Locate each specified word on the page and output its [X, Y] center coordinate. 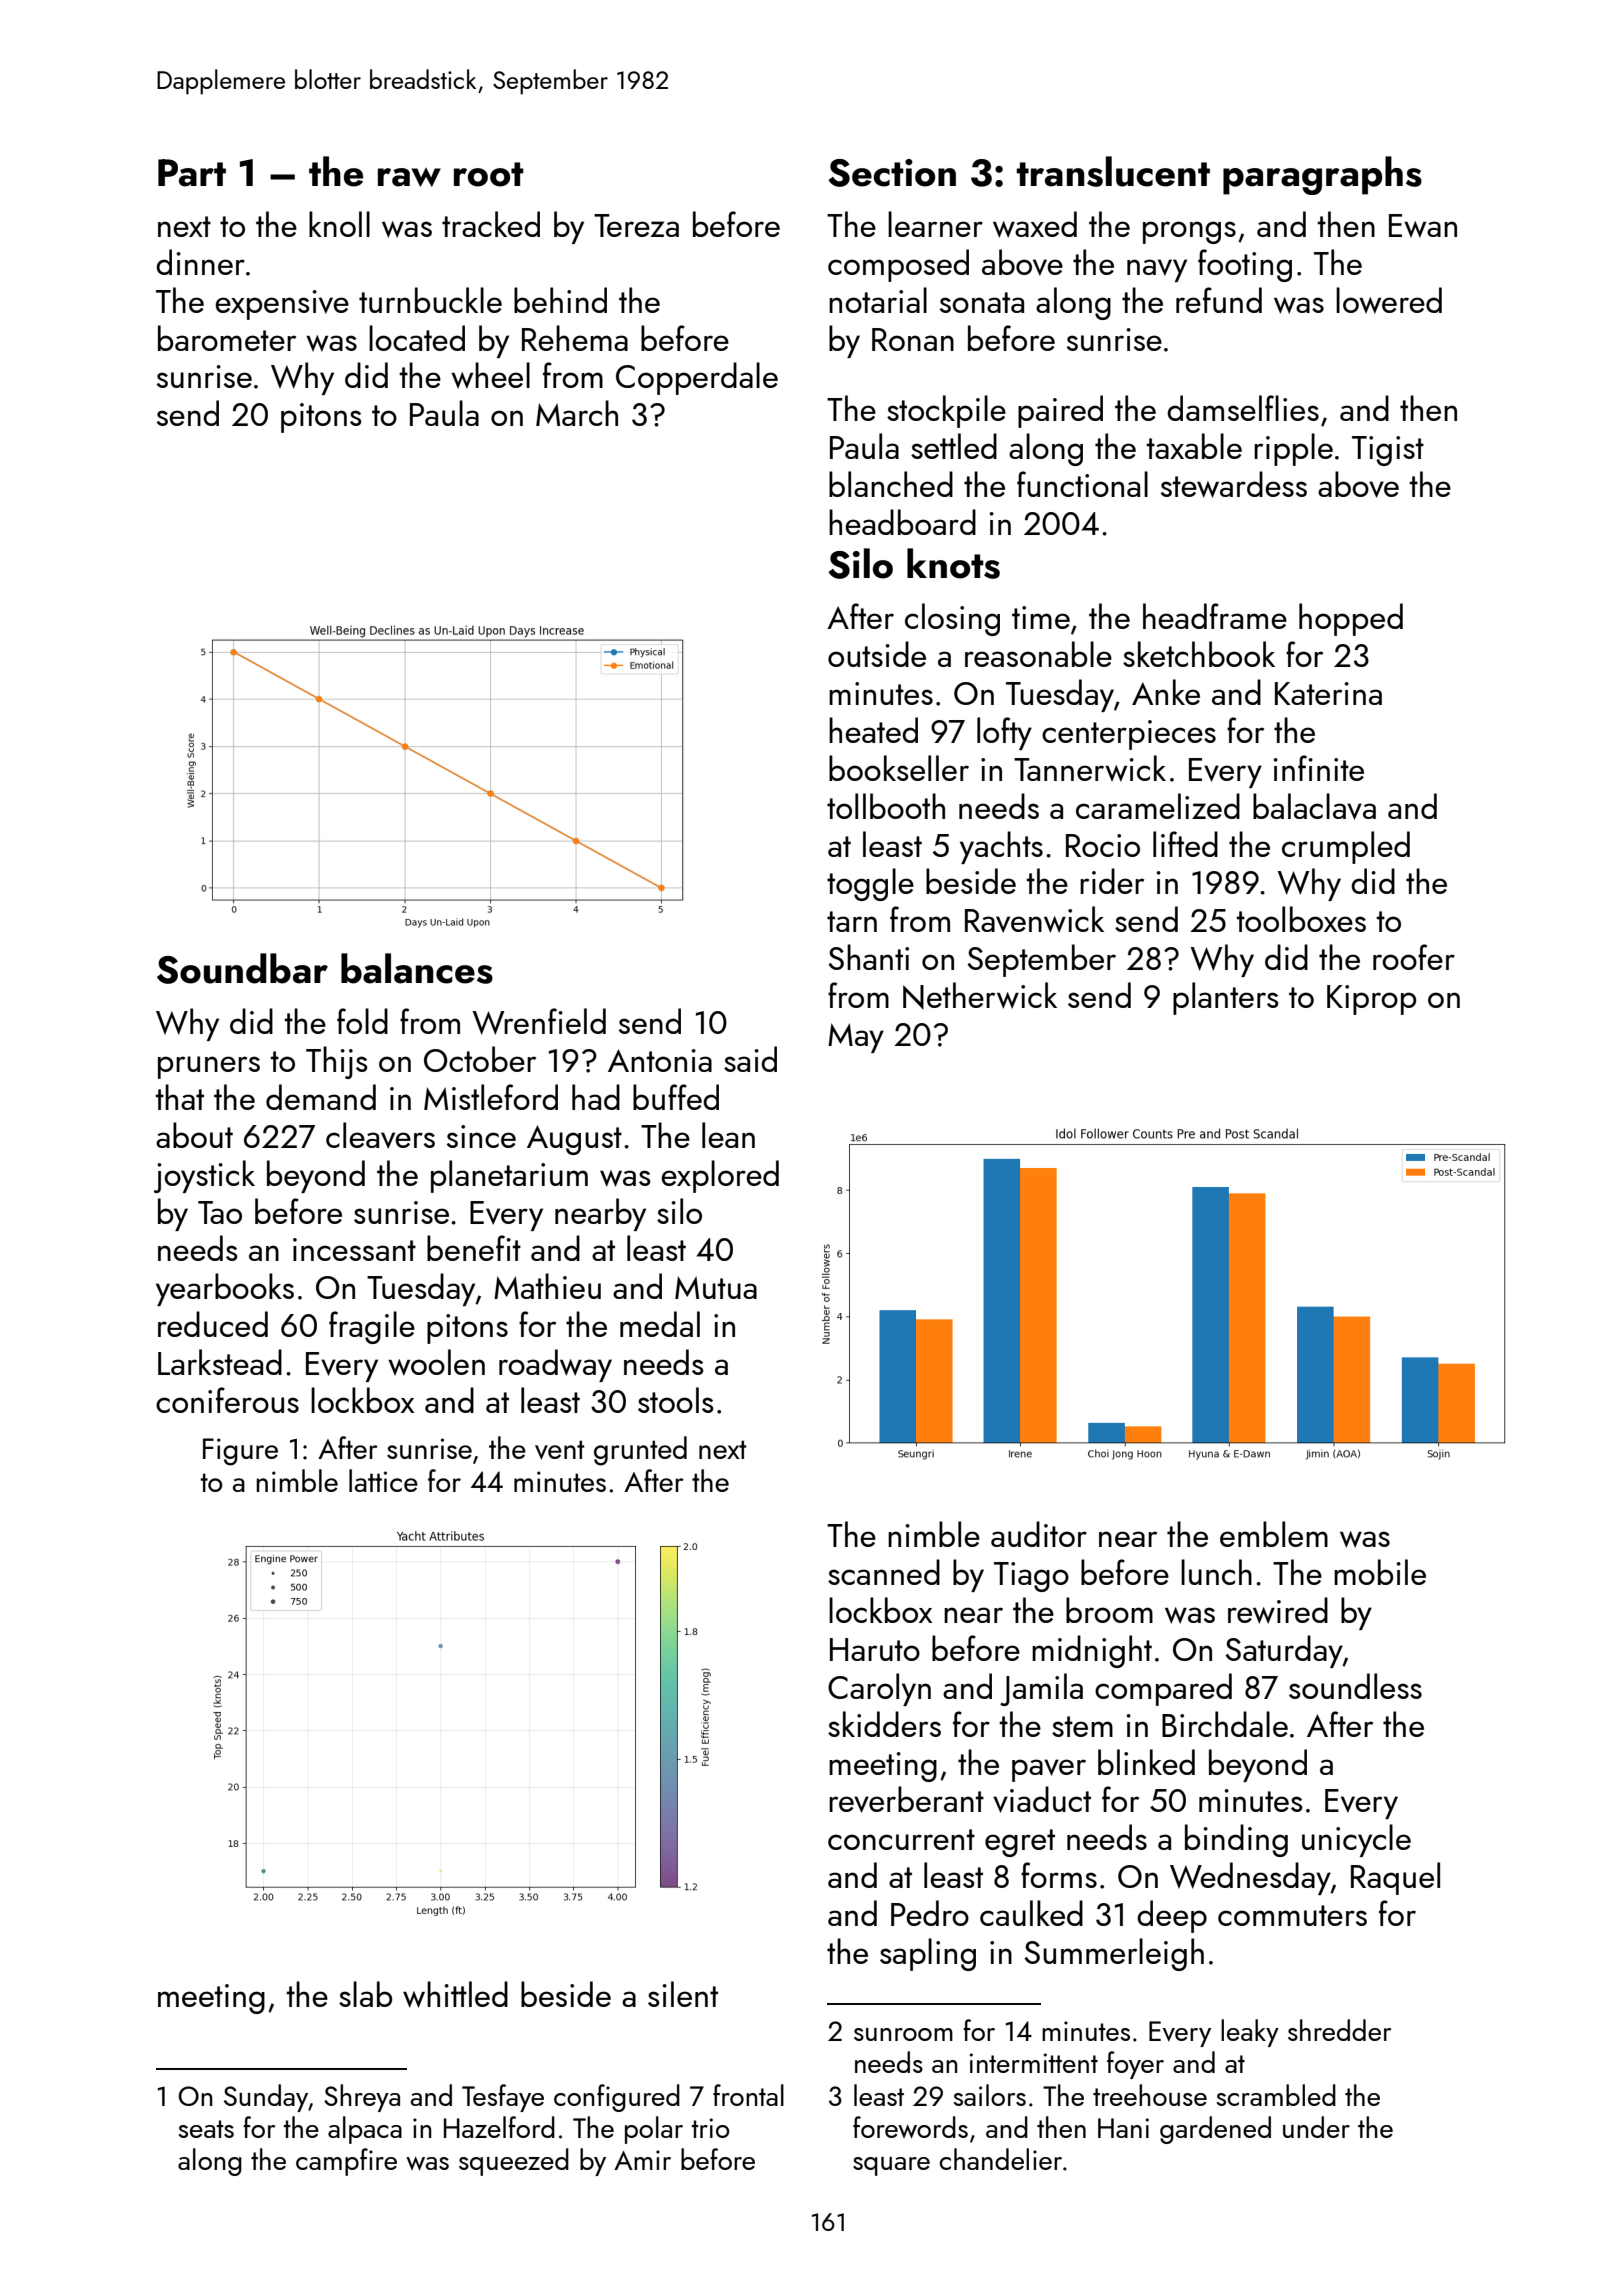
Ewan [1423, 226]
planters [1226, 998]
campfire [346, 2162]
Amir [642, 2160]
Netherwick [980, 995]
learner [935, 224]
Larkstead [220, 1362]
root [489, 174]
